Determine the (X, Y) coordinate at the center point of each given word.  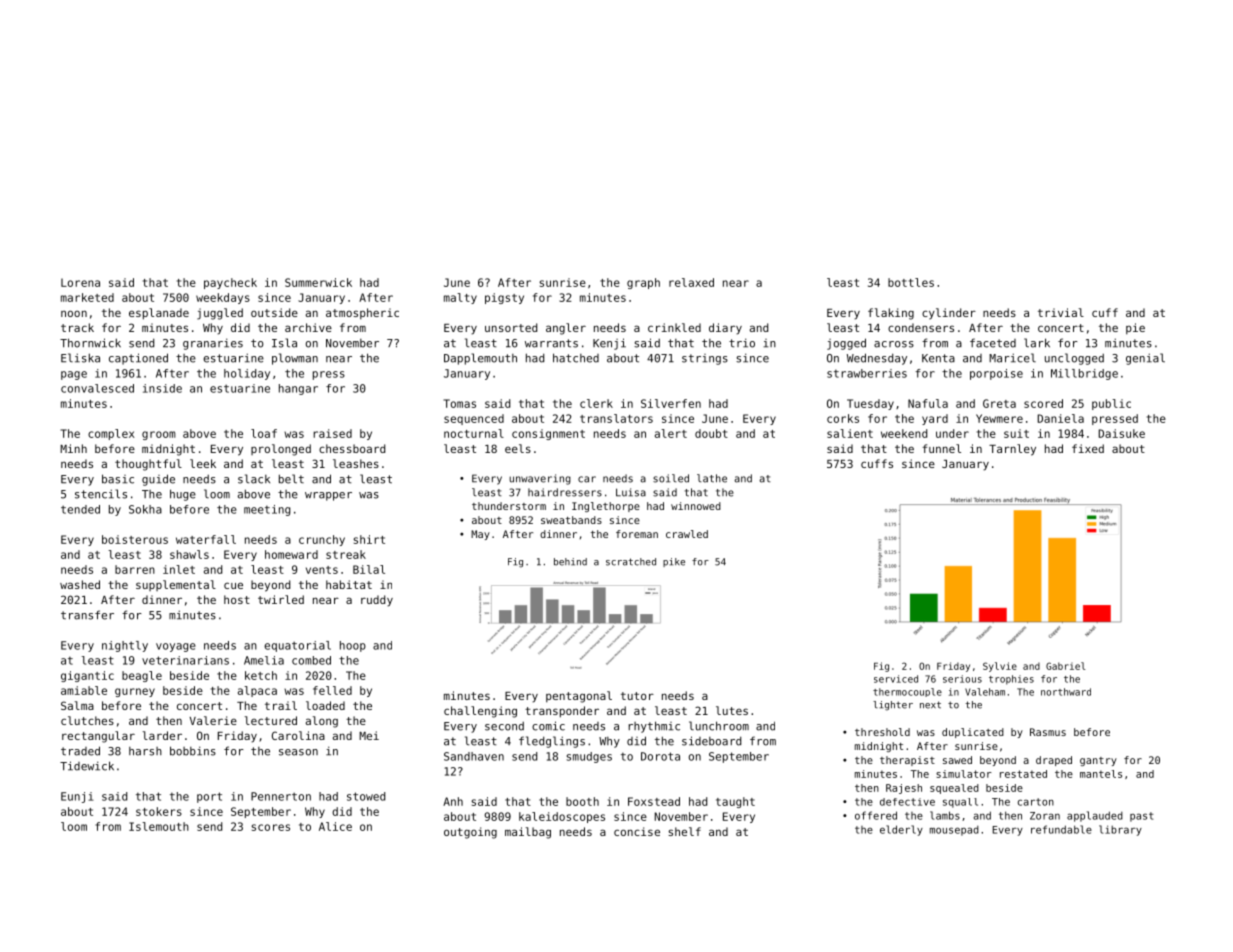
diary (725, 329)
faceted (993, 343)
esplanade (159, 314)
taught (735, 802)
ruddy (377, 601)
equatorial (297, 646)
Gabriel (1066, 666)
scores (271, 827)
